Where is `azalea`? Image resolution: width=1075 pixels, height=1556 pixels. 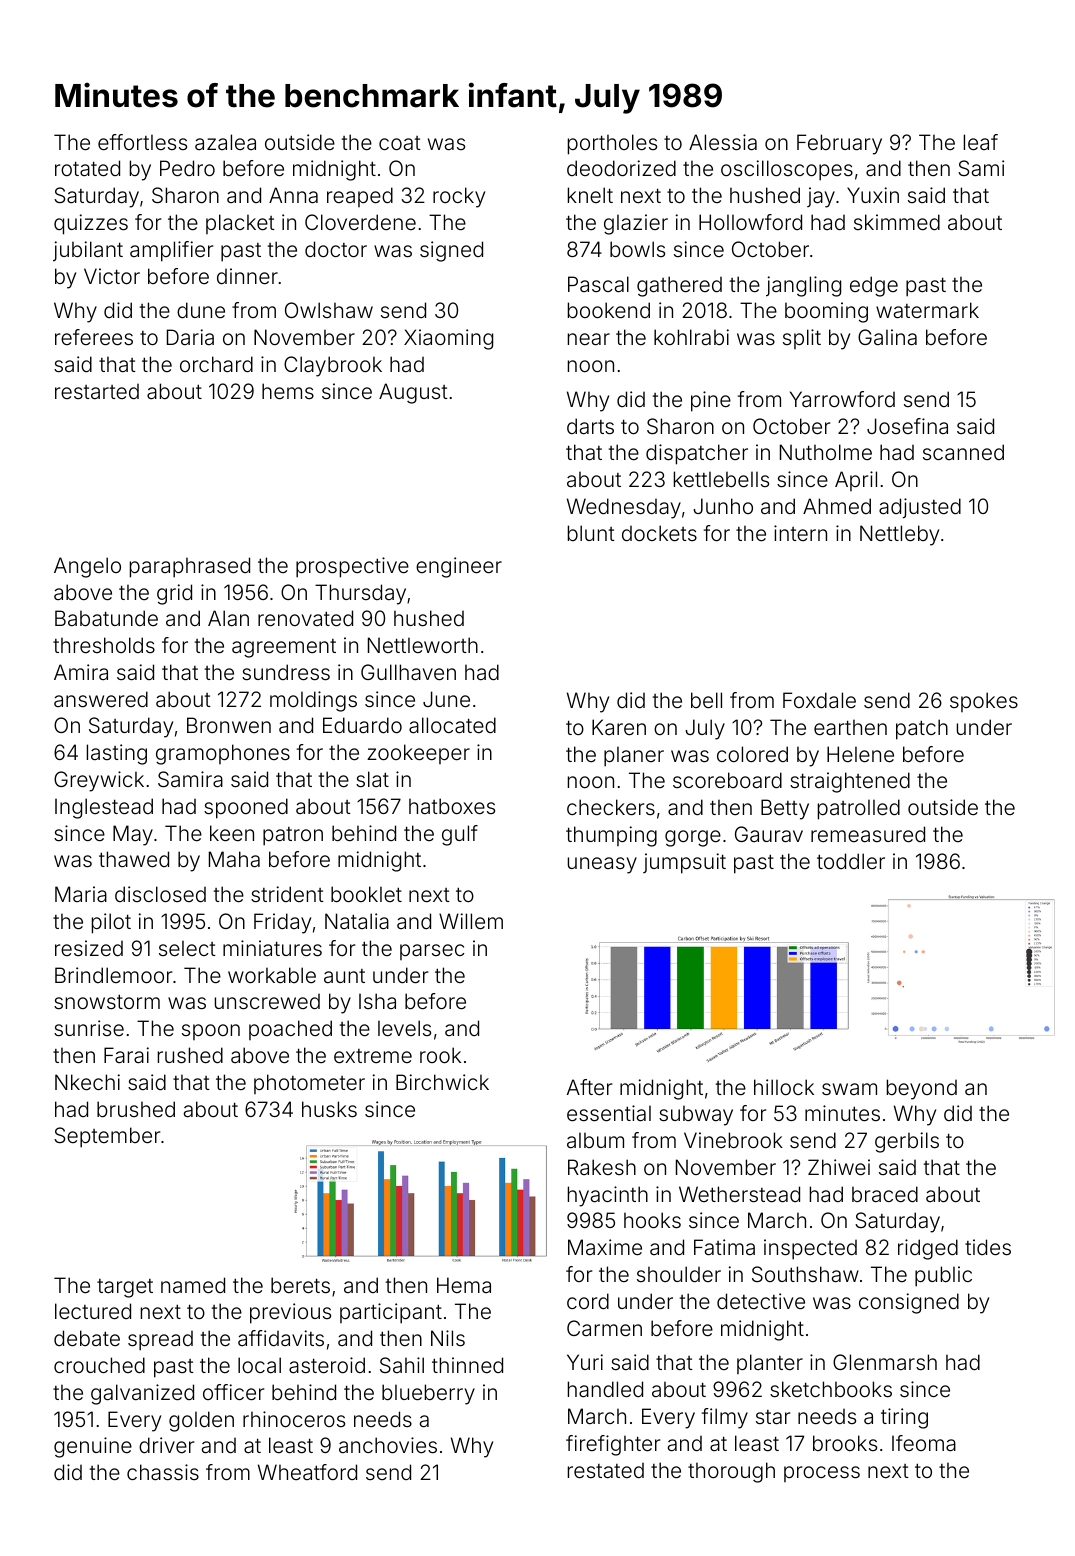
azalea is located at coordinates (225, 142).
